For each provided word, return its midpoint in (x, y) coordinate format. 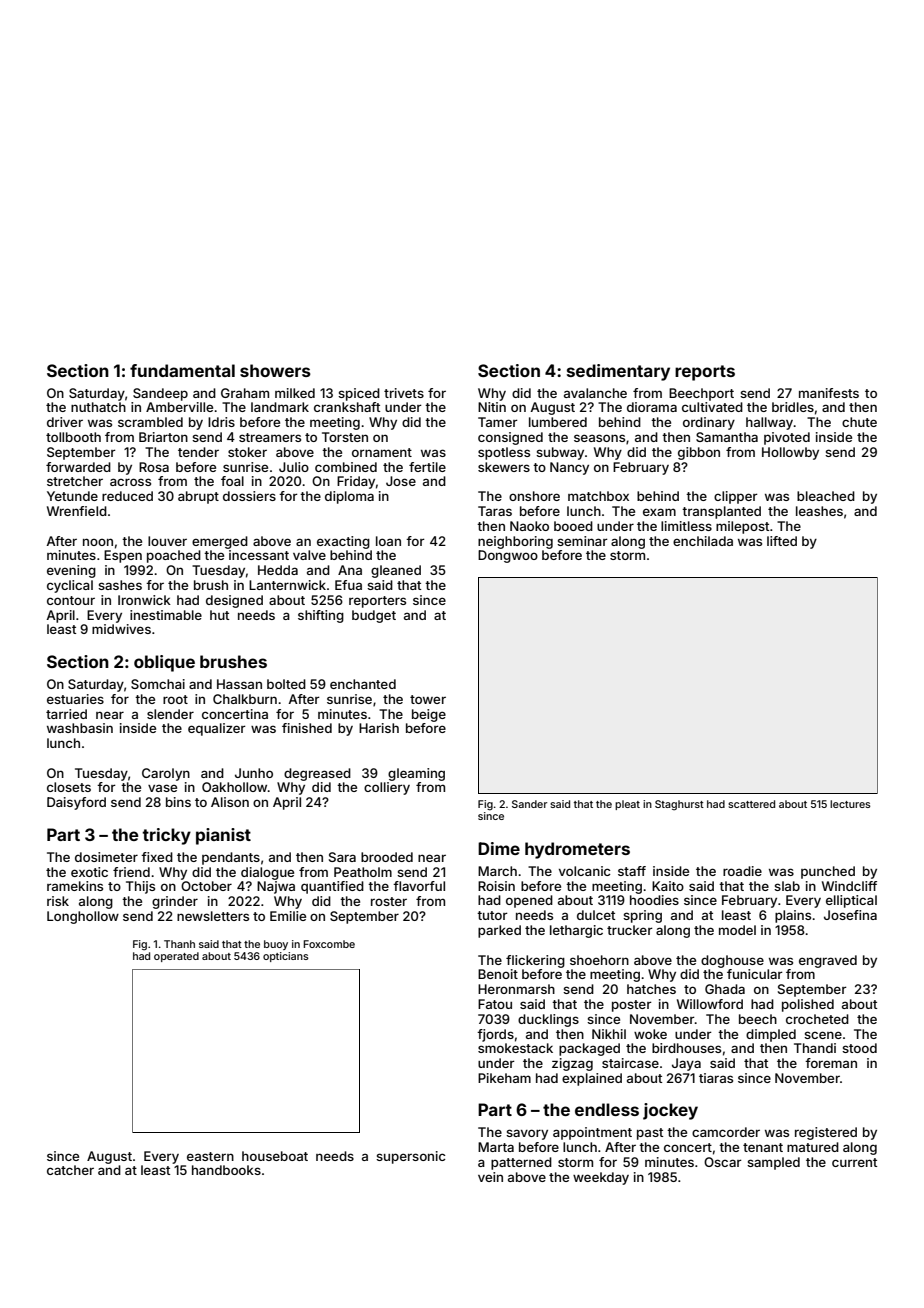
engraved (828, 961)
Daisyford (76, 803)
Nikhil (609, 1034)
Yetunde (72, 496)
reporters (377, 602)
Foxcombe (329, 944)
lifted (782, 541)
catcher (70, 1170)
